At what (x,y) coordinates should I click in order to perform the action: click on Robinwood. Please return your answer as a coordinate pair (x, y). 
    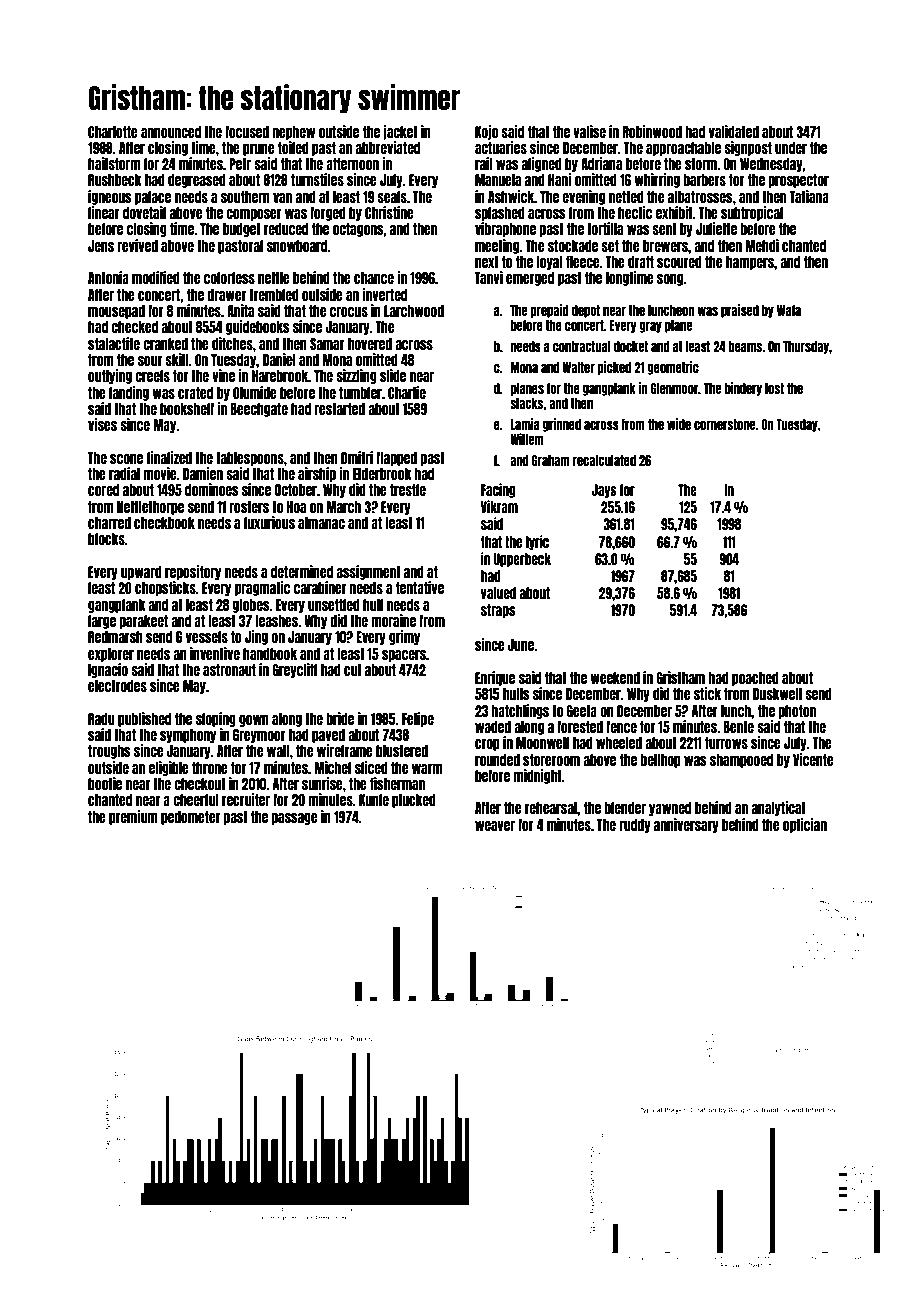
    Looking at the image, I should click on (652, 131).
